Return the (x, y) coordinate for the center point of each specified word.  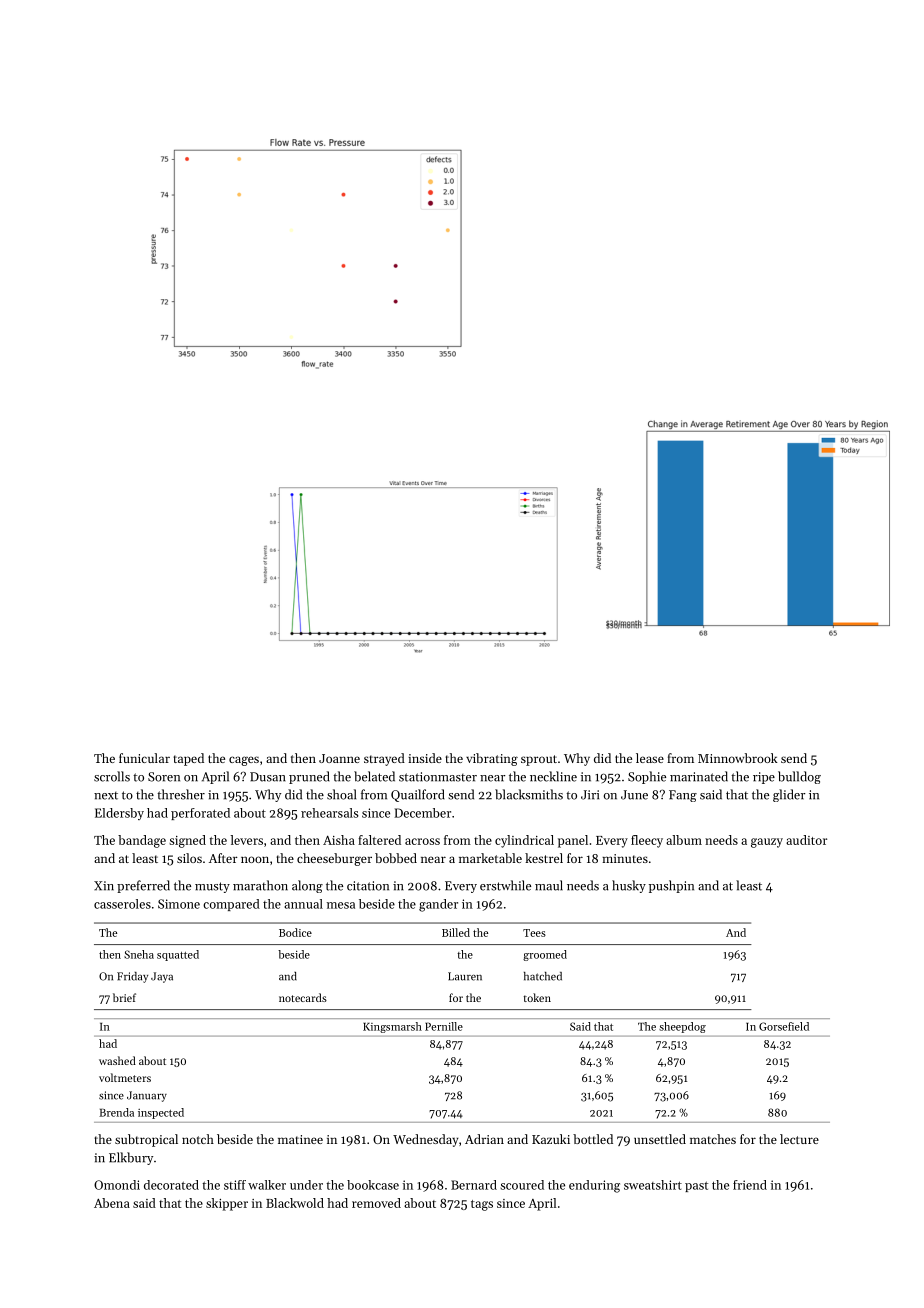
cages (244, 761)
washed (117, 1060)
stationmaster (438, 777)
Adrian (484, 1139)
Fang (683, 796)
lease (650, 758)
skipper (227, 1204)
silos (189, 858)
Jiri (590, 795)
